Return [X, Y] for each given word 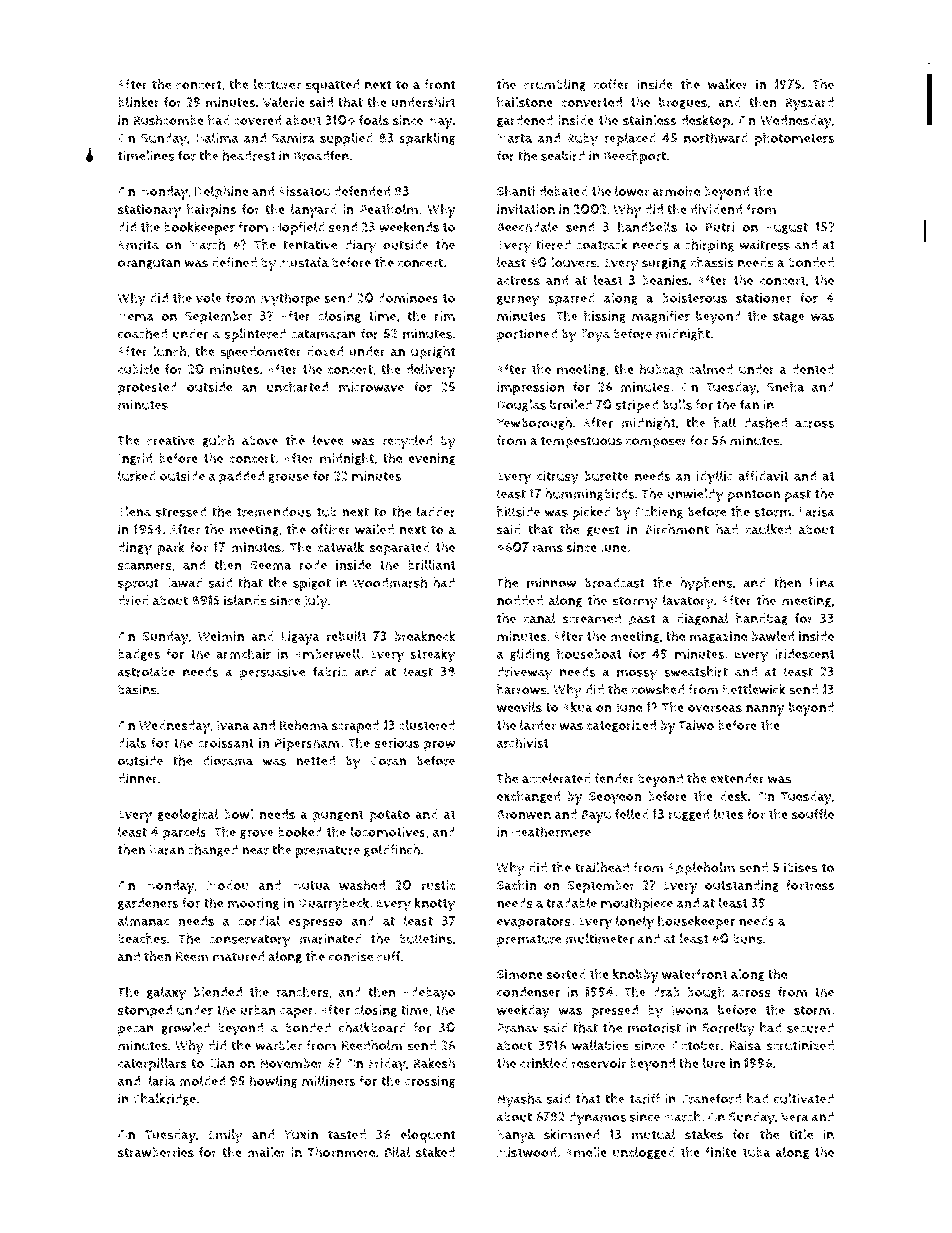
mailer [266, 1152]
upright [433, 353]
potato [389, 816]
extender [737, 778]
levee [328, 440]
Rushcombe [168, 120]
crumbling [555, 85]
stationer [763, 298]
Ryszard [809, 104]
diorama [227, 760]
